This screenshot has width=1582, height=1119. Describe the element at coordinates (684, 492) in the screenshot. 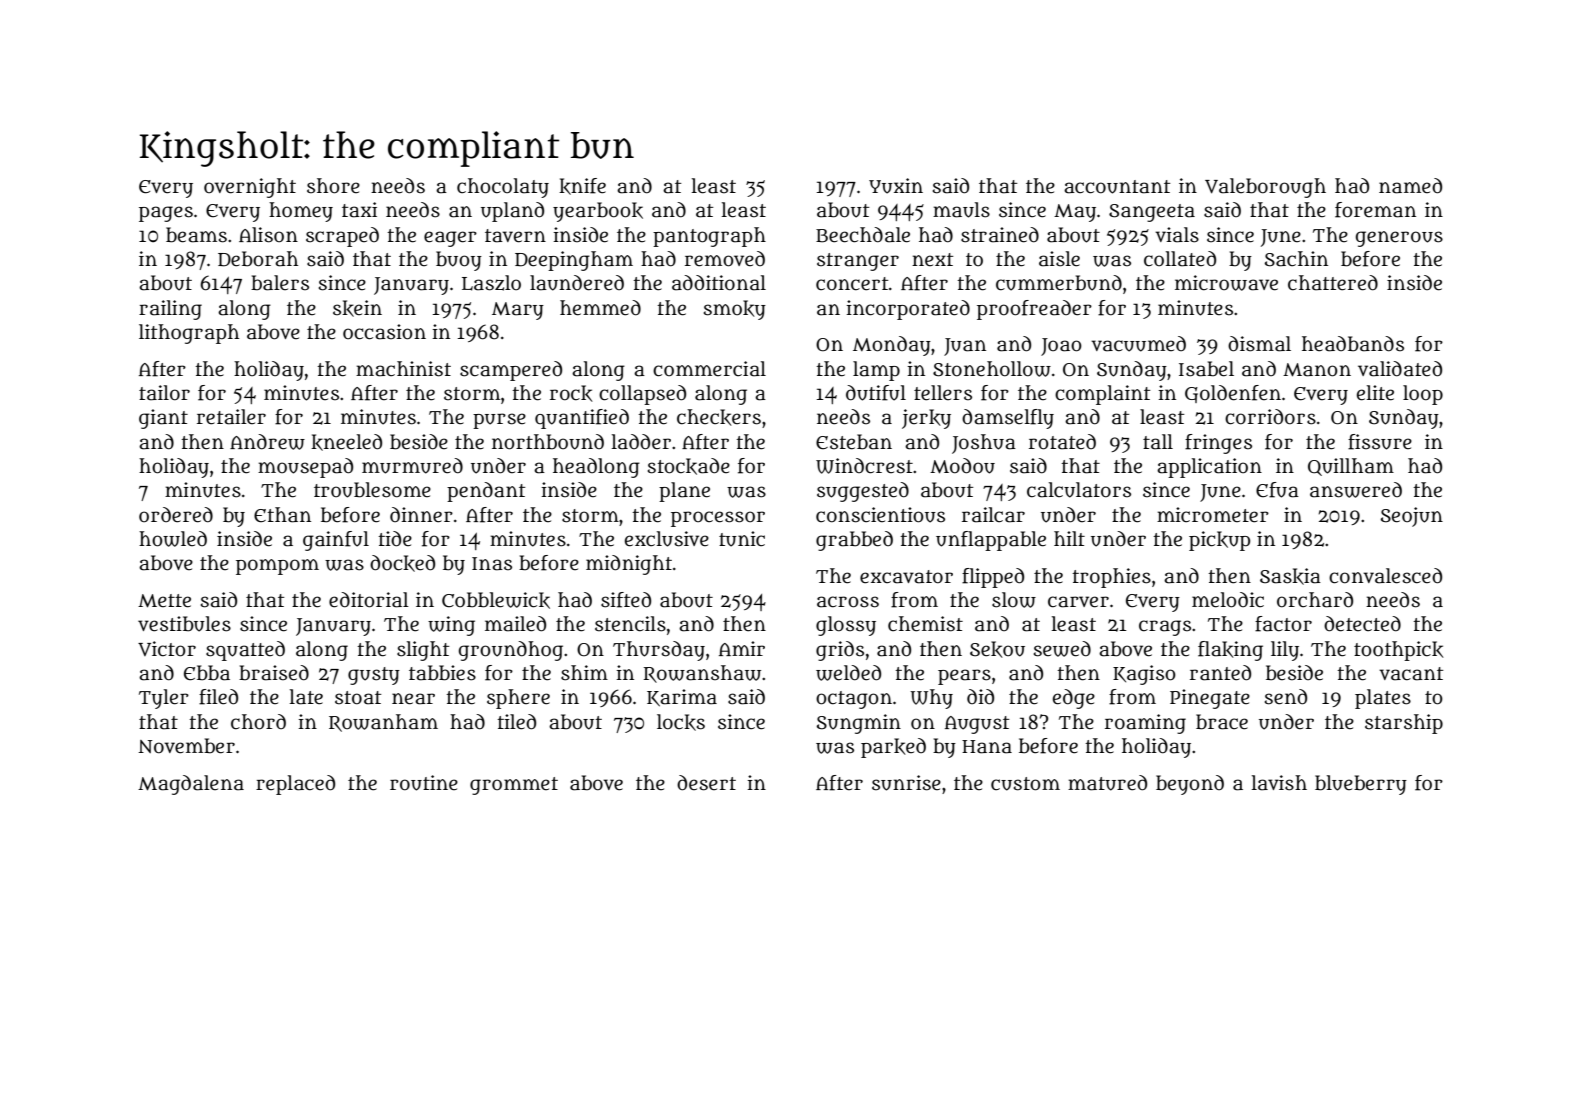

I see `plane` at that location.
